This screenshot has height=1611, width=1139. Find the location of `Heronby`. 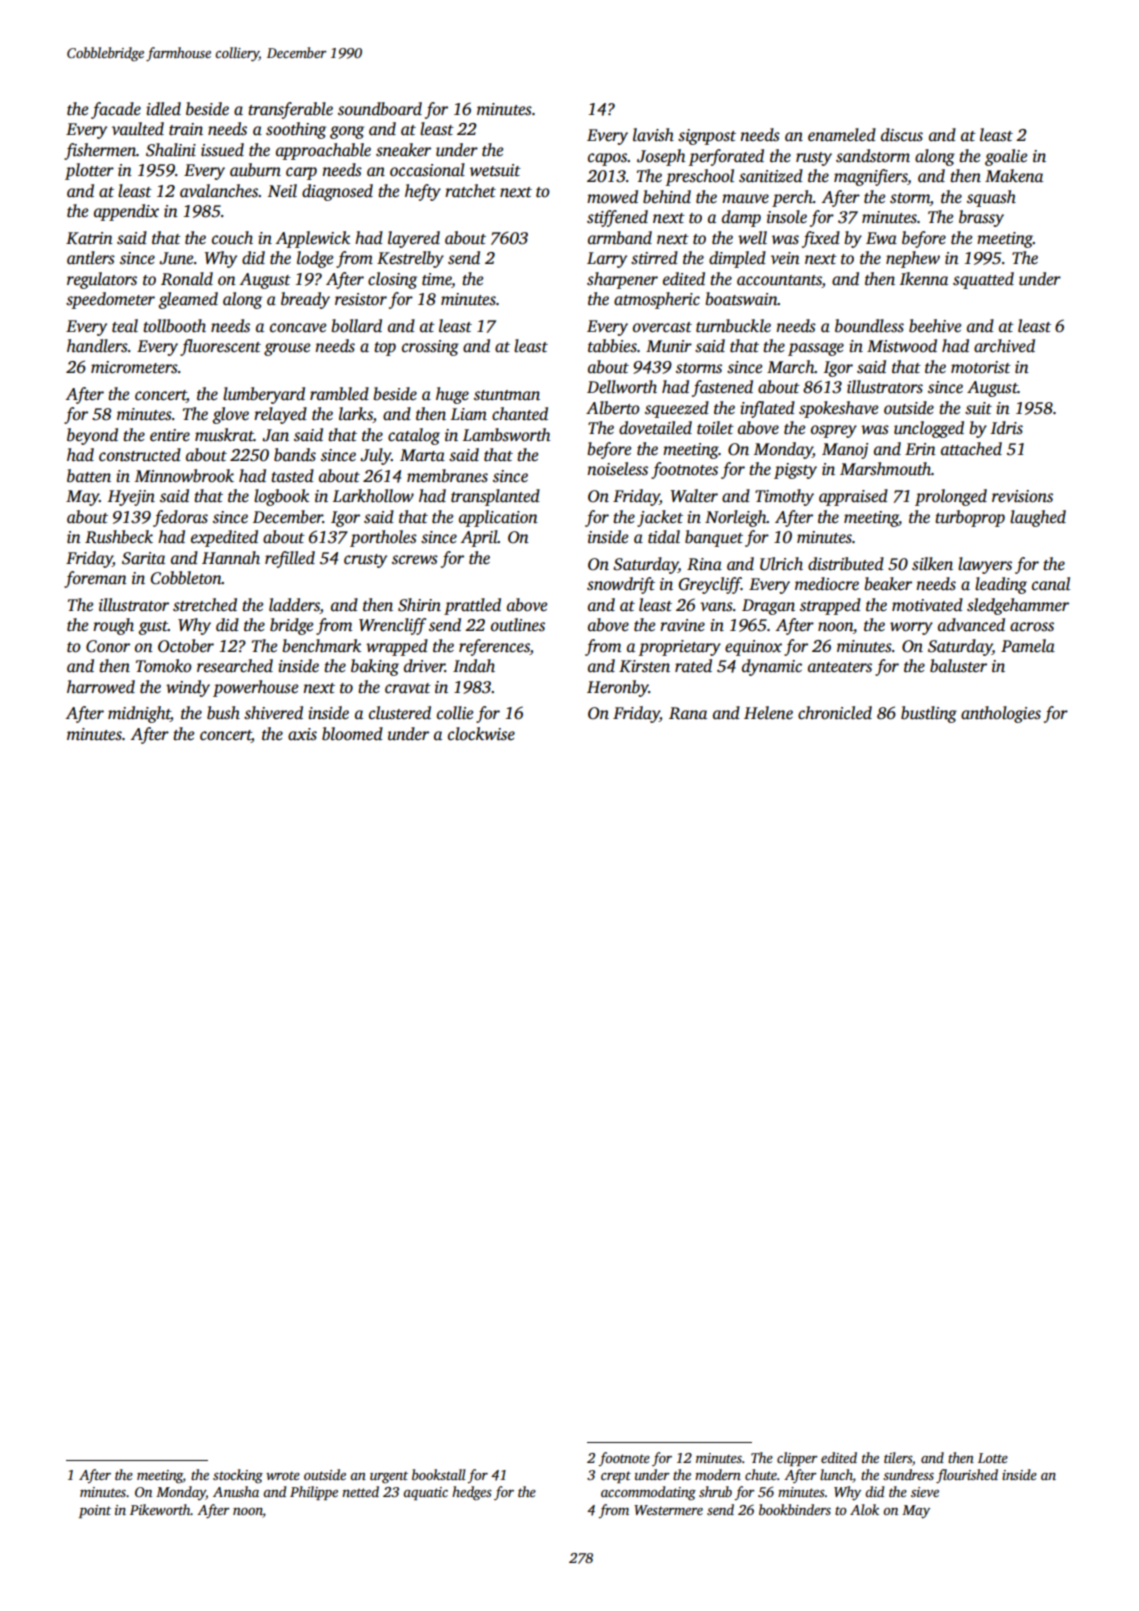

Heronby is located at coordinates (618, 688).
